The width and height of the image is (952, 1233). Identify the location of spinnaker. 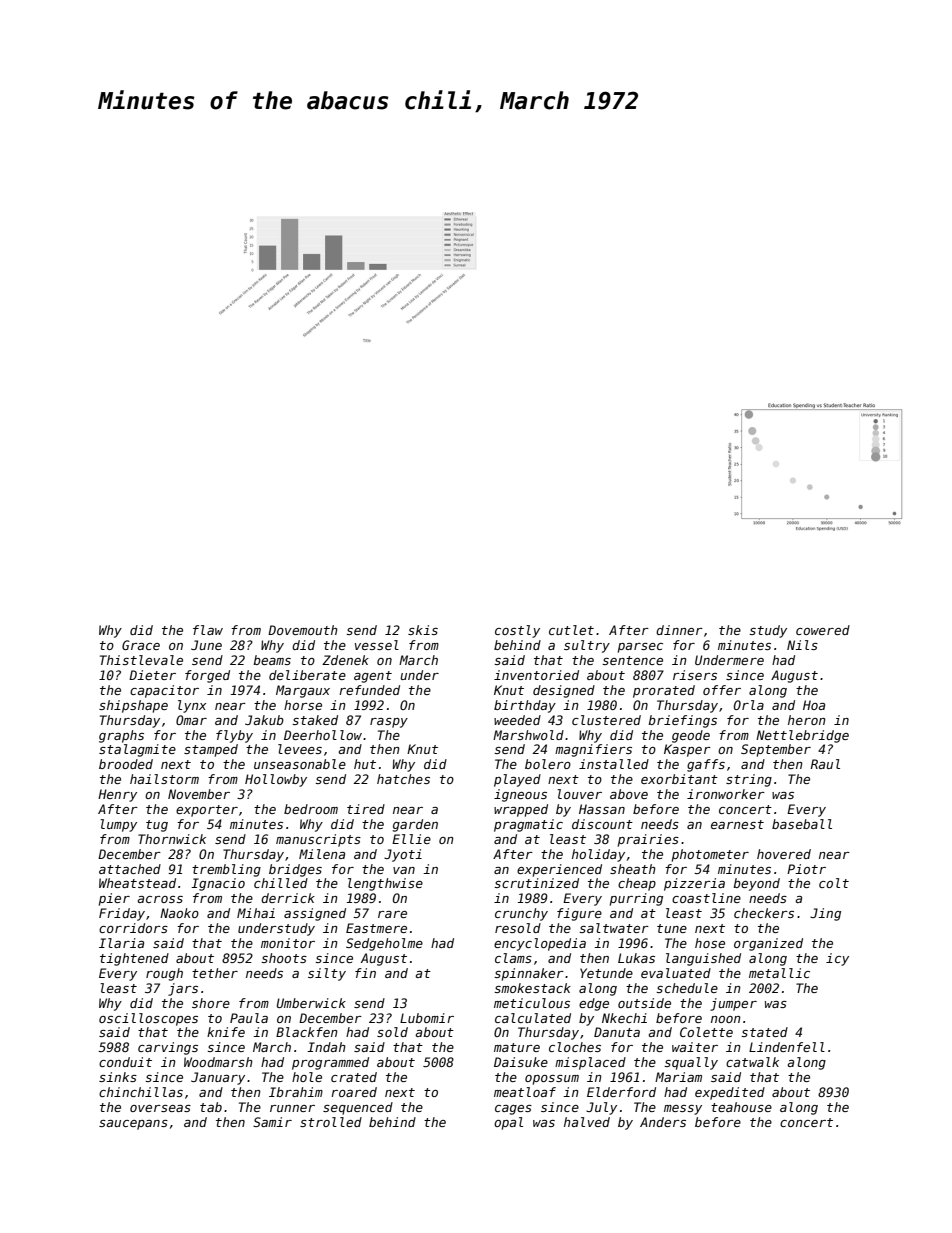
(529, 974).
